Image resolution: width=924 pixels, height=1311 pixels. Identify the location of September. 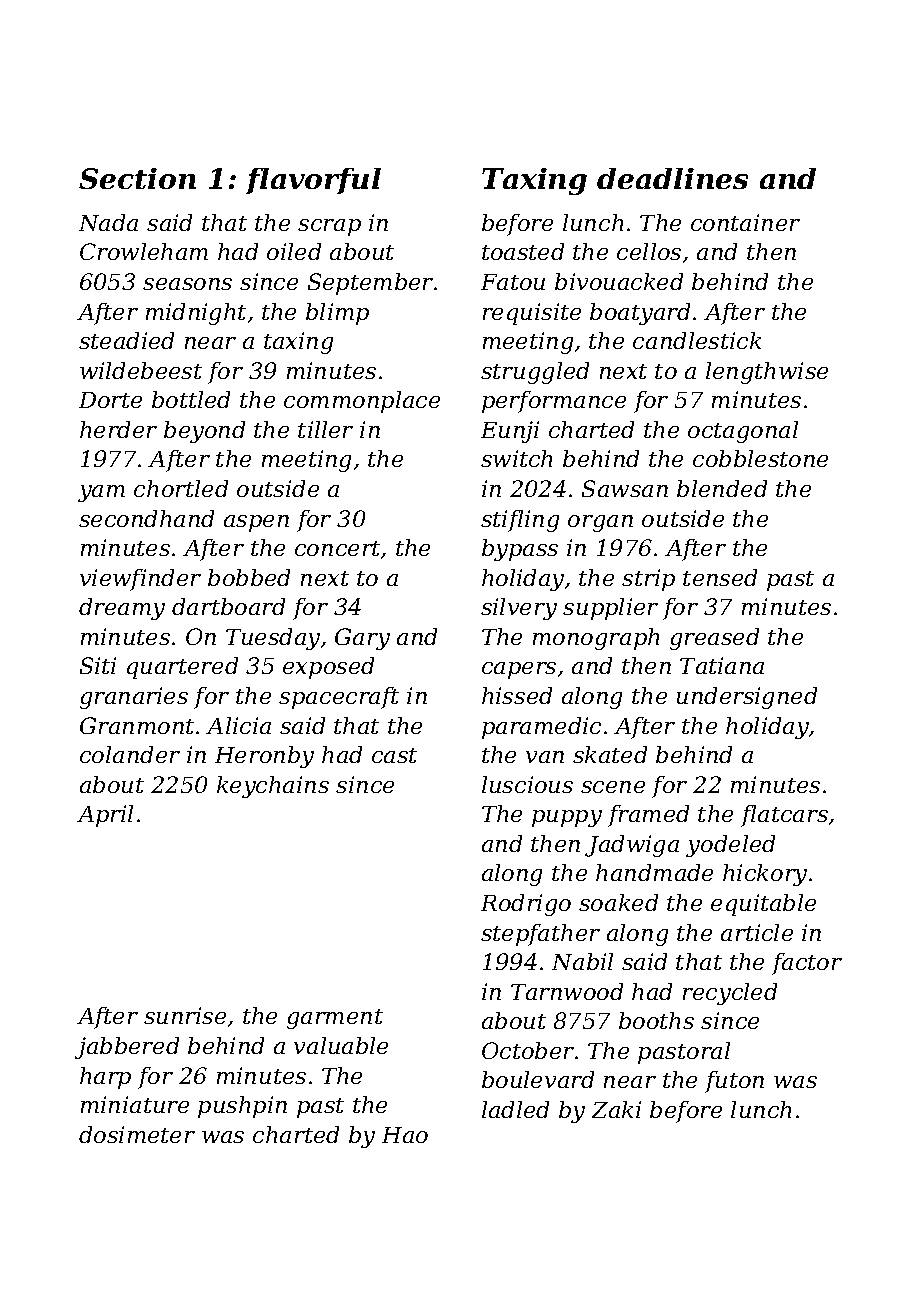
(370, 284).
